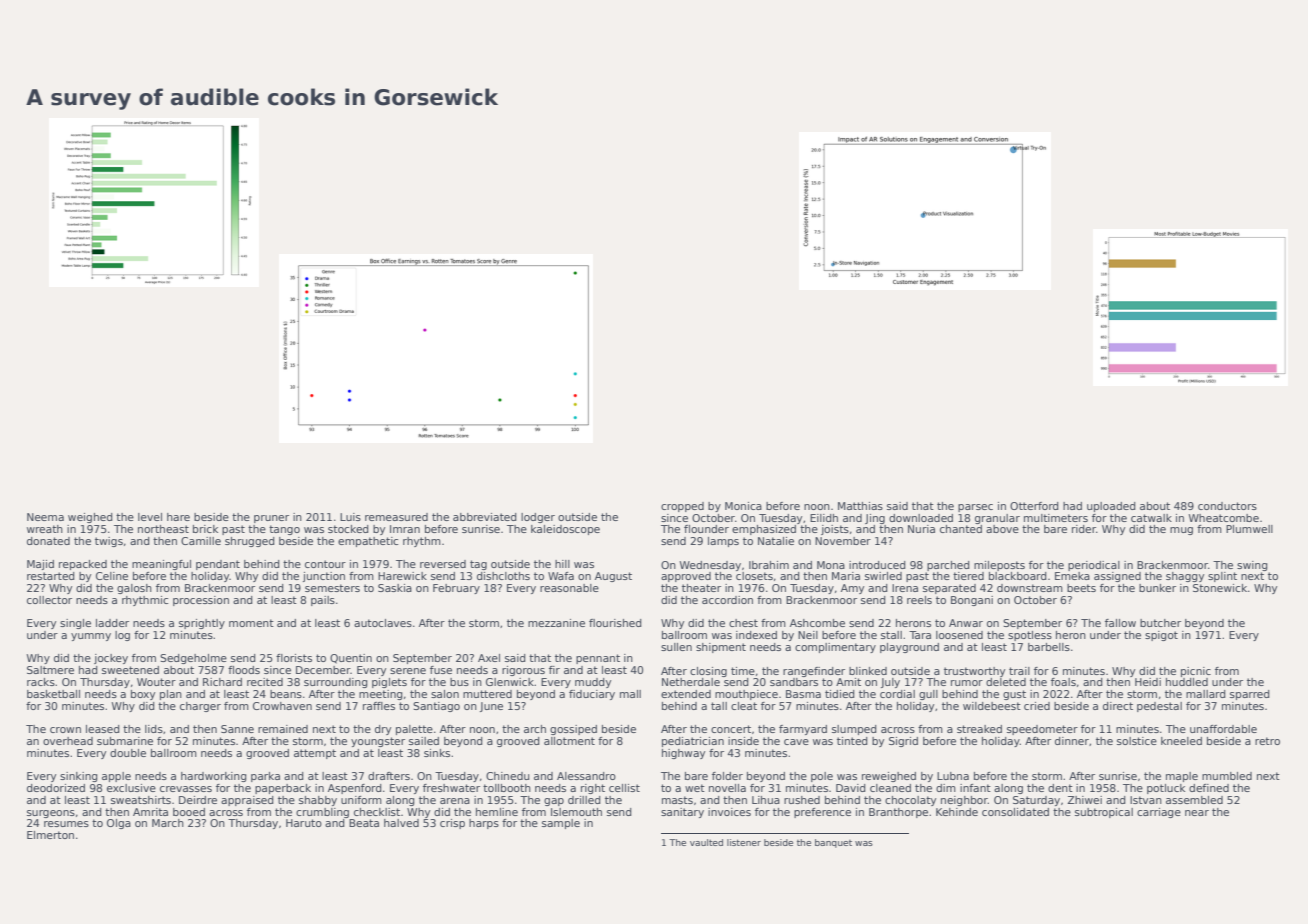 This screenshot has height=924, width=1308. Describe the element at coordinates (569, 741) in the screenshot. I see `allotment` at that location.
